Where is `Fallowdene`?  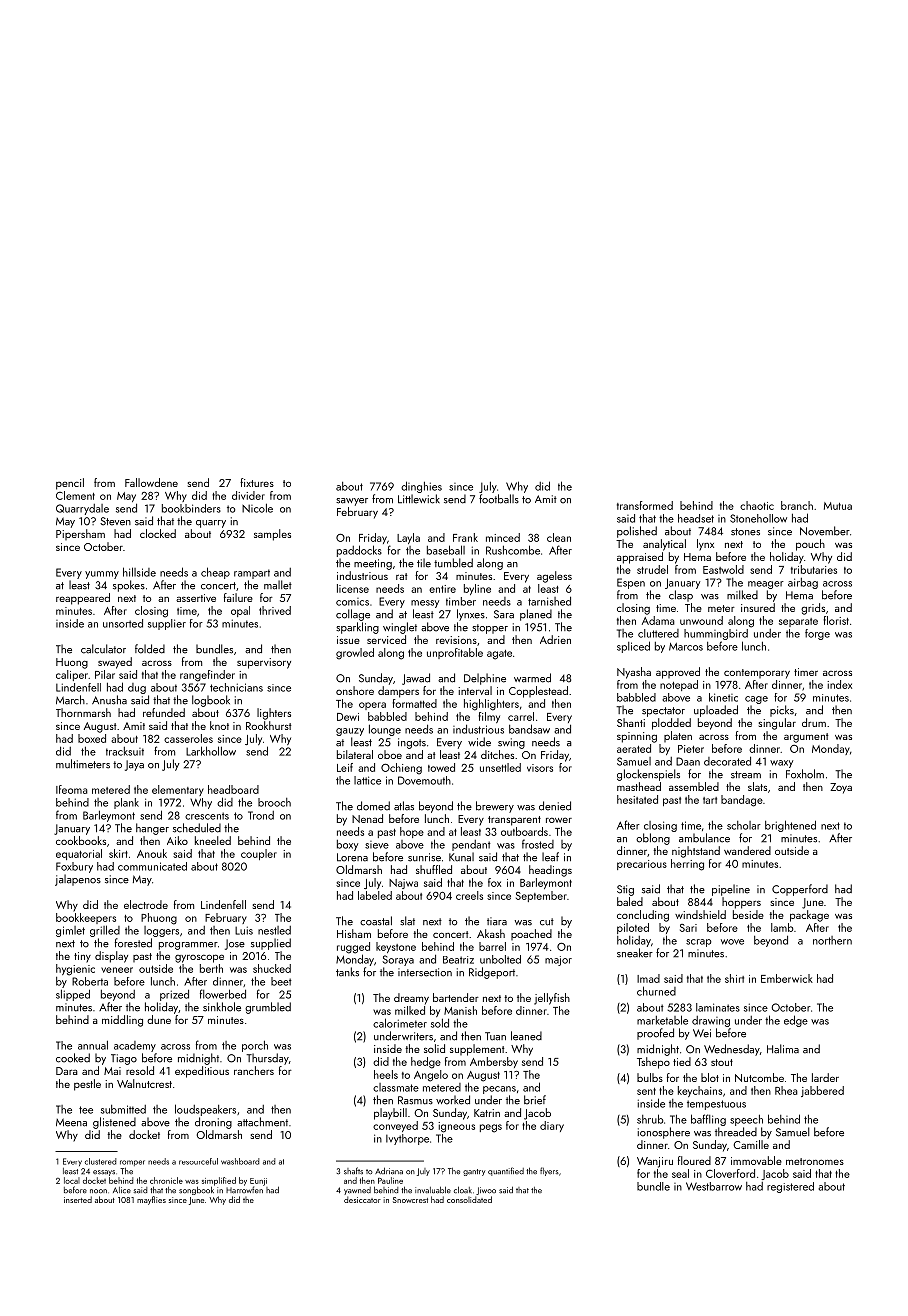
Fallowdene is located at coordinates (151, 482).
